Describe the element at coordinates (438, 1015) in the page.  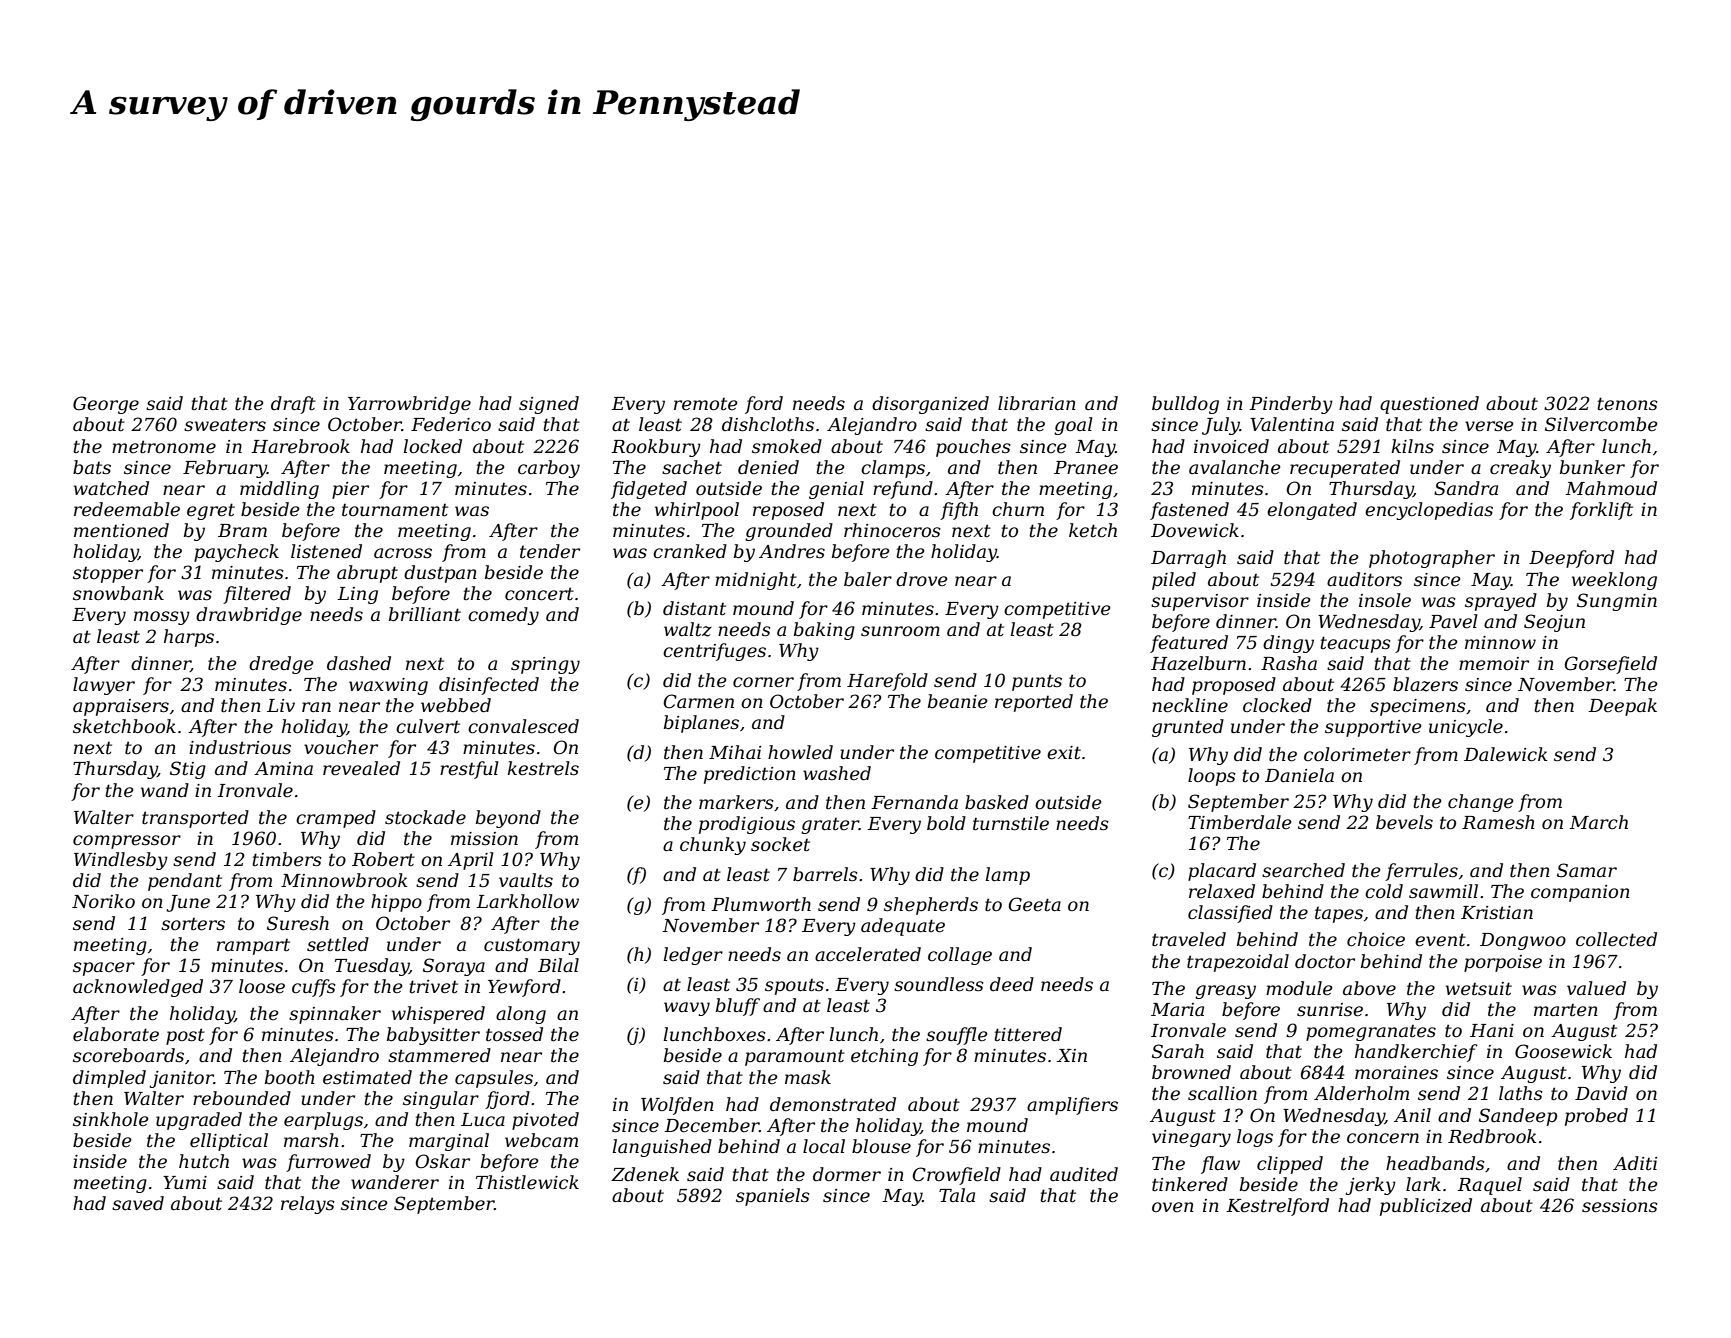
I see `whispered` at that location.
